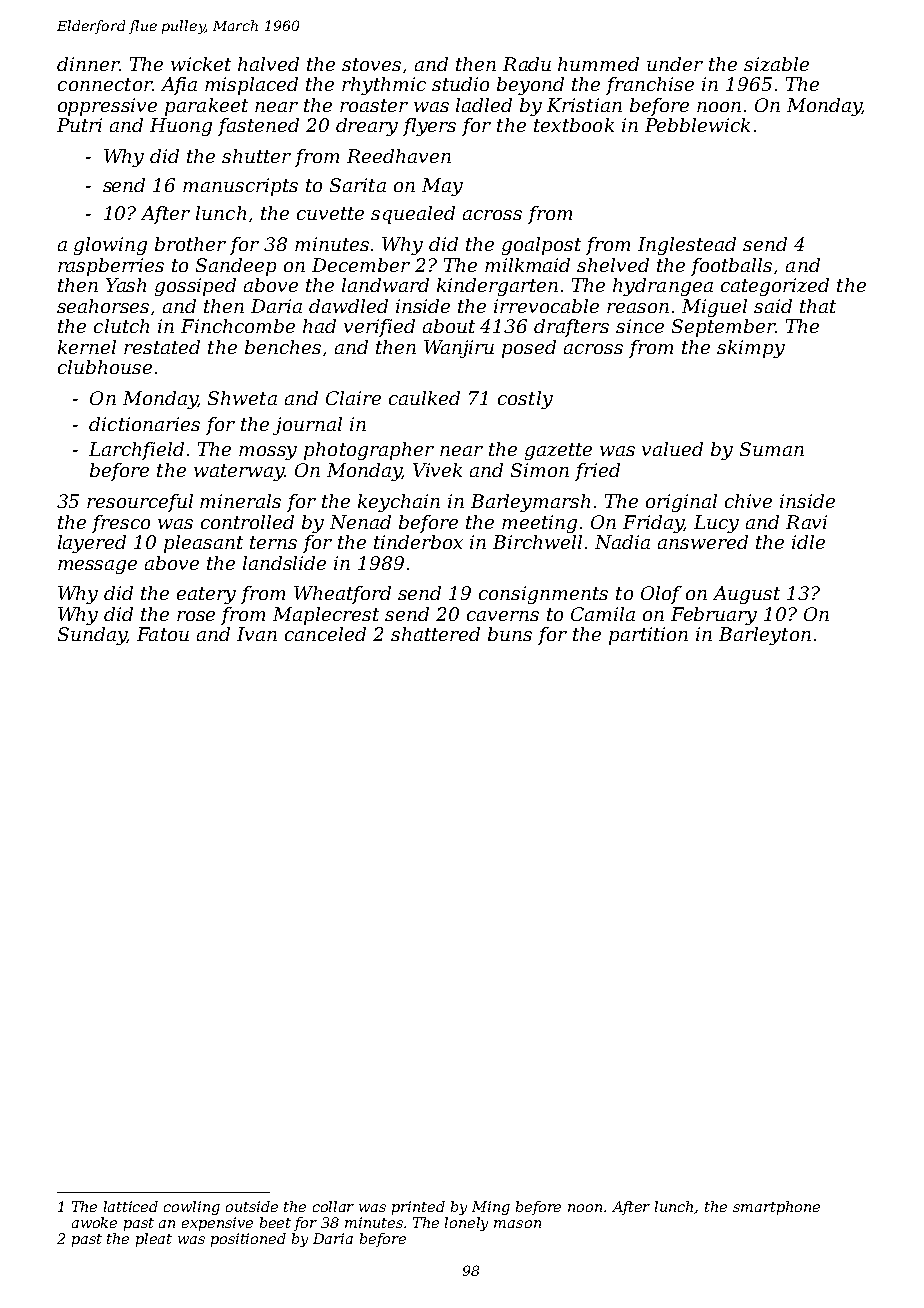 Image resolution: width=924 pixels, height=1308 pixels. Describe the element at coordinates (163, 634) in the screenshot. I see `Fatou` at that location.
